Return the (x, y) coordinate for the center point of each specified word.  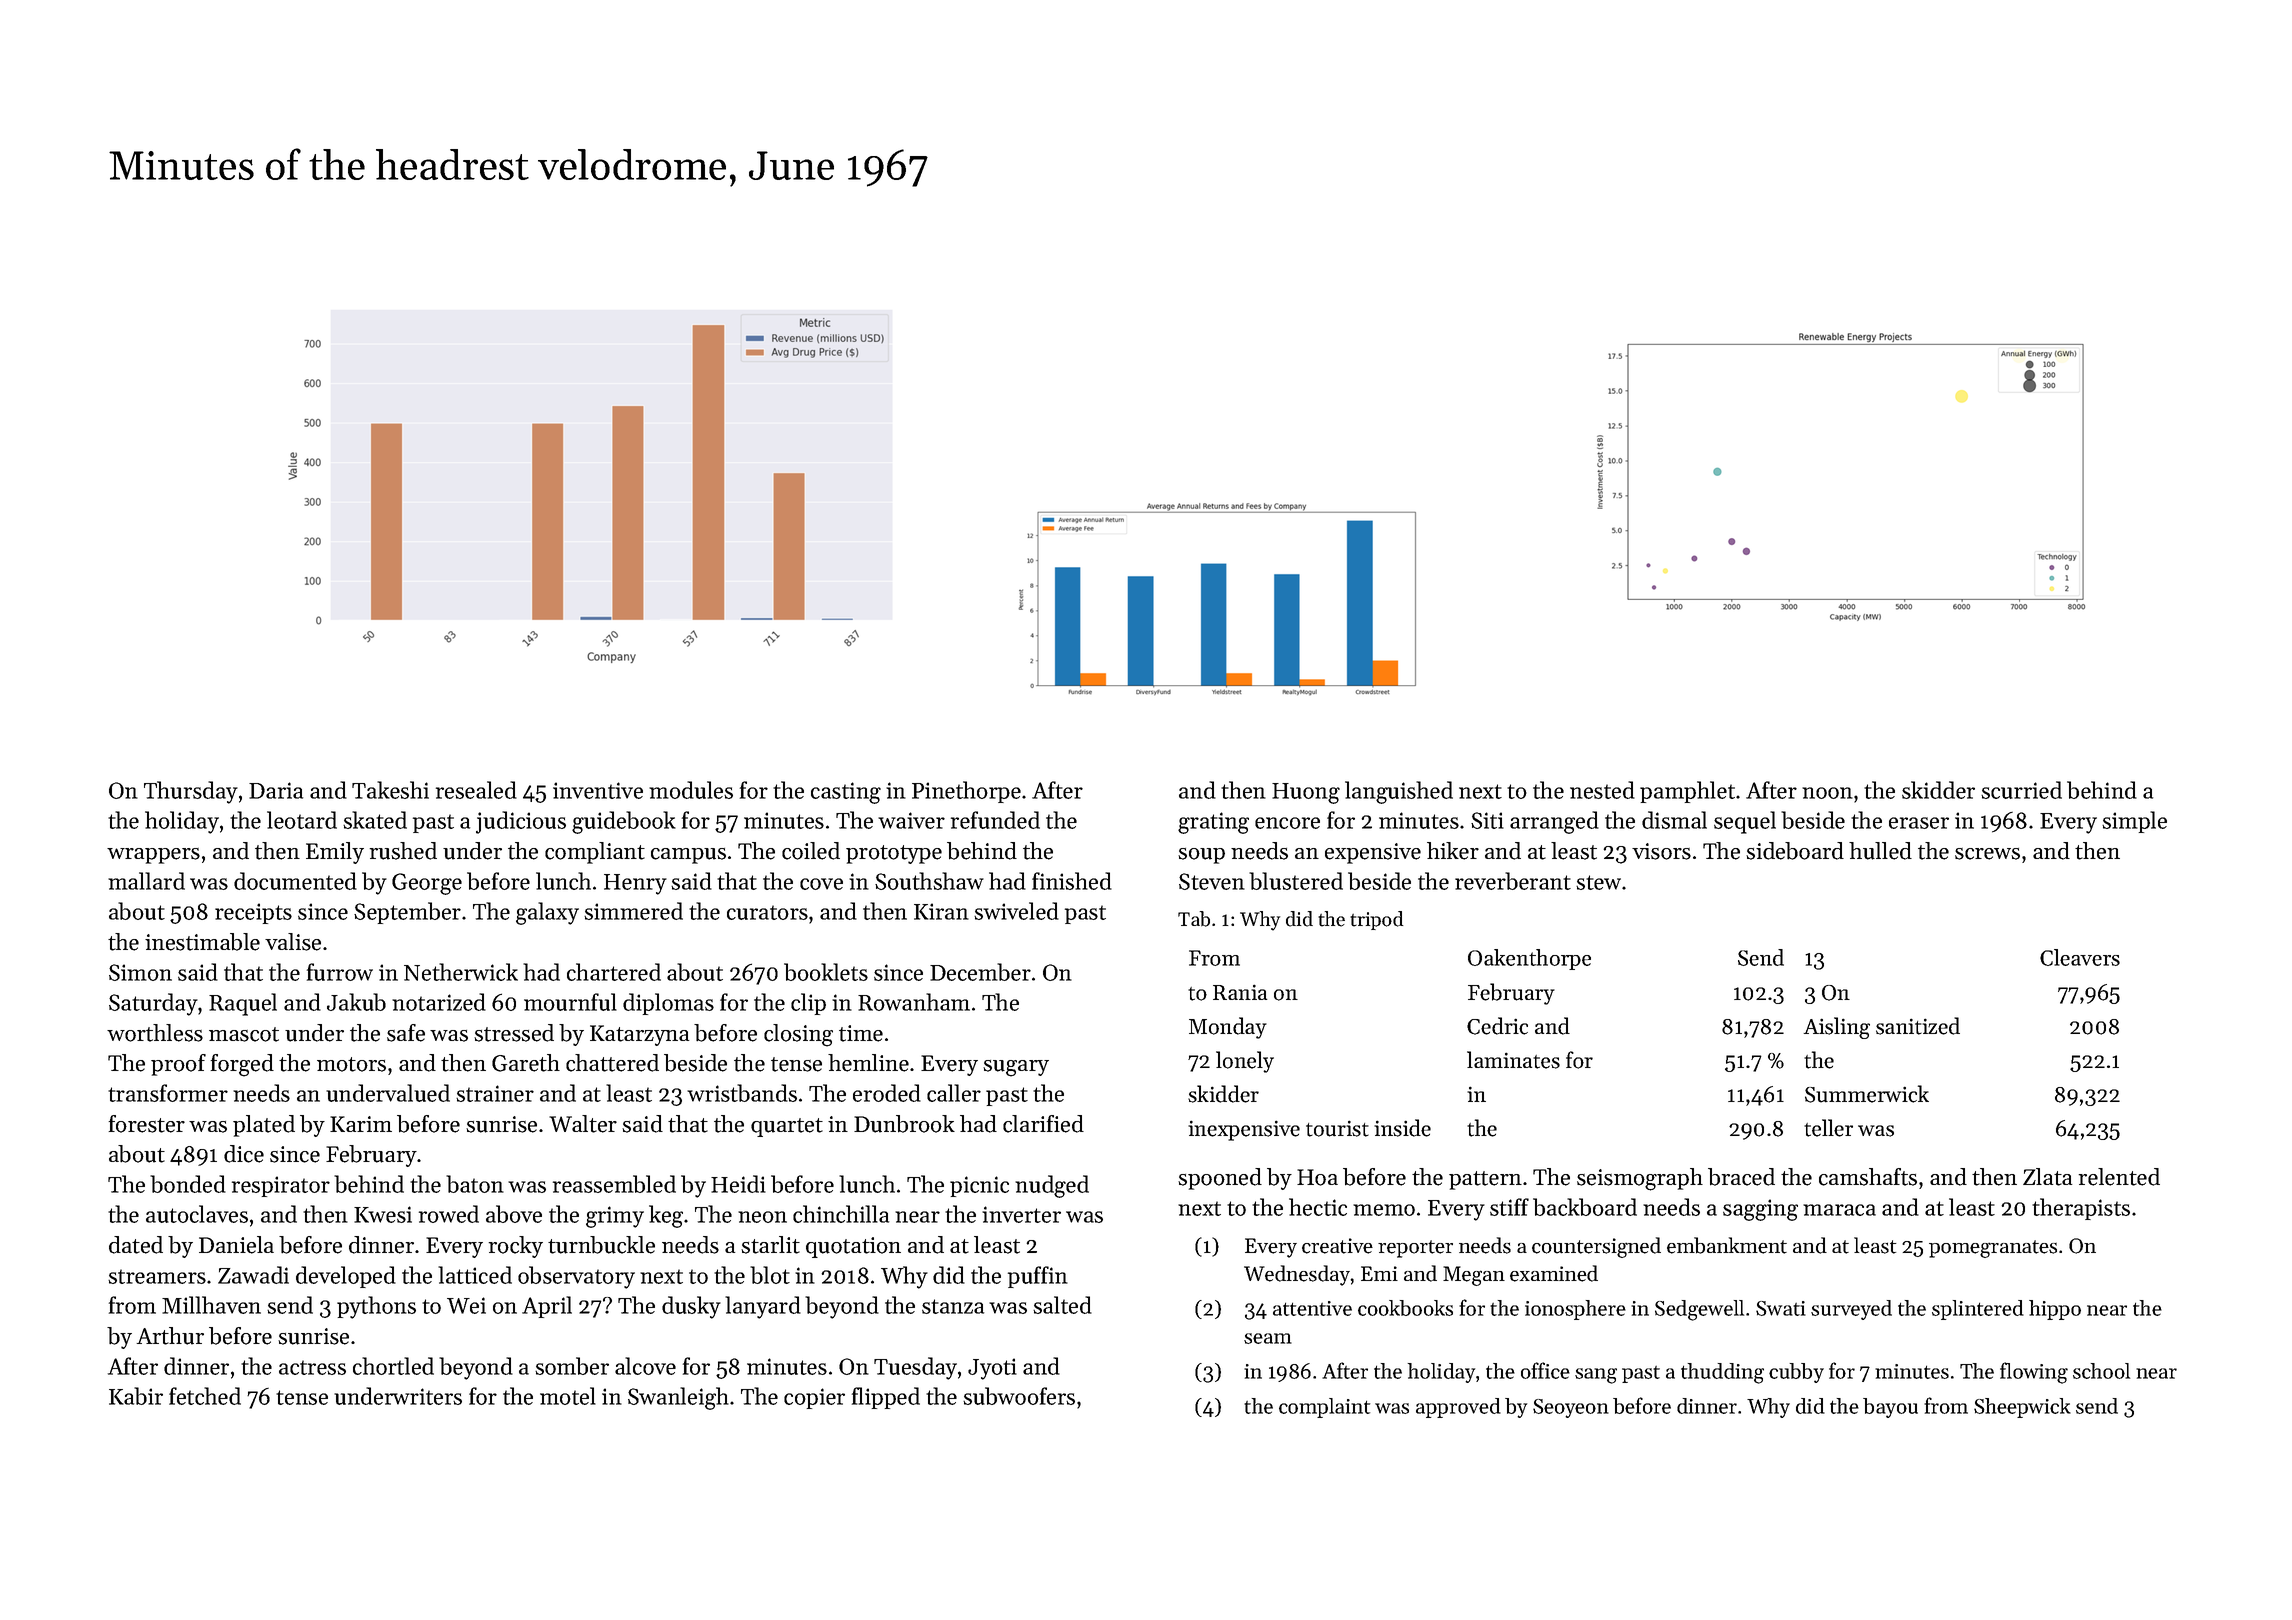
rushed (403, 851)
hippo (2055, 1310)
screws (1987, 854)
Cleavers (2080, 957)
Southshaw (929, 881)
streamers (157, 1276)
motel (568, 1396)
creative (1337, 1246)
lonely (1245, 1062)
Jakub (356, 1002)
